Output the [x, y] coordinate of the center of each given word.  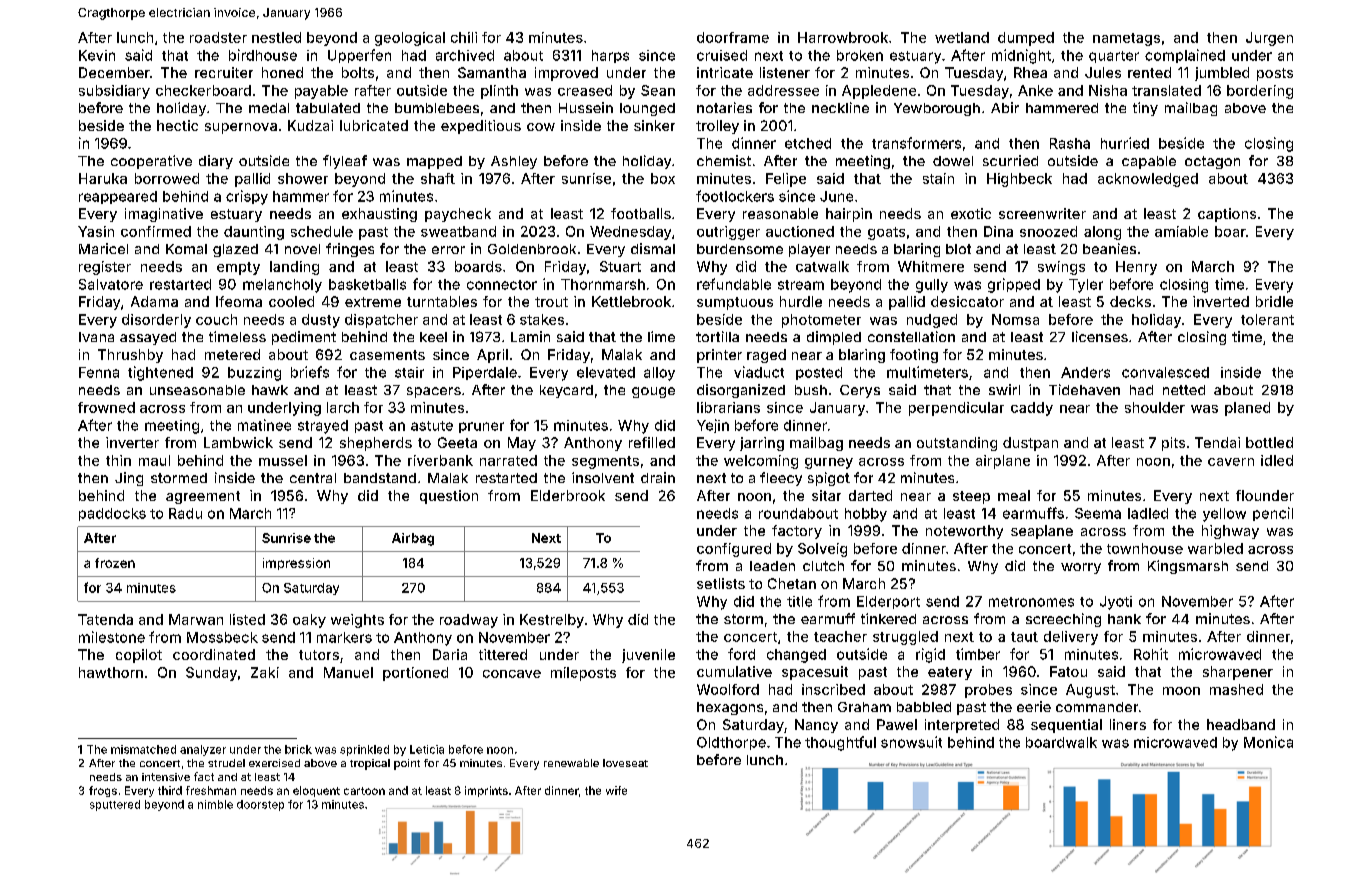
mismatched [143, 749]
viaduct [759, 372]
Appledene [879, 92]
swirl [1004, 389]
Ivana [96, 337]
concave [512, 674]
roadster [218, 37]
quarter [1114, 57]
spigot [829, 479]
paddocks [112, 514]
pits [1173, 444]
